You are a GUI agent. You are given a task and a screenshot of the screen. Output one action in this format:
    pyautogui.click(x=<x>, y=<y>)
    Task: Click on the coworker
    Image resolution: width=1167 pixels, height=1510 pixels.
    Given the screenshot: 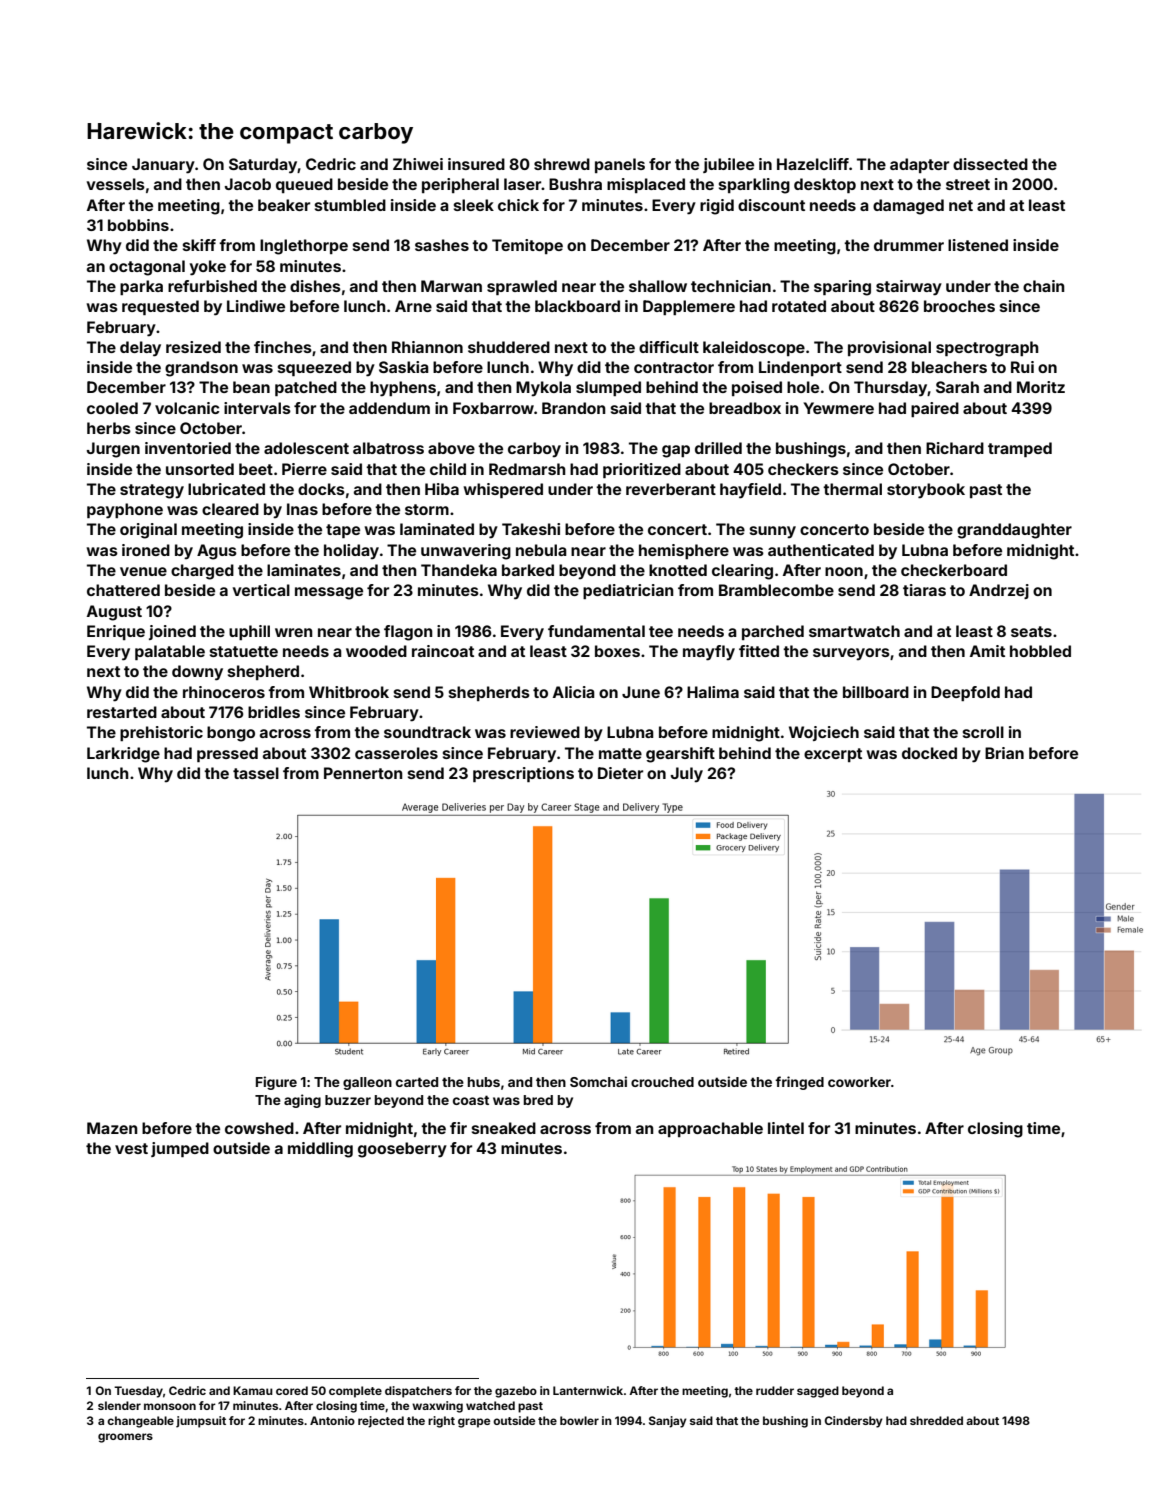 What is the action you would take?
    pyautogui.click(x=859, y=1082)
